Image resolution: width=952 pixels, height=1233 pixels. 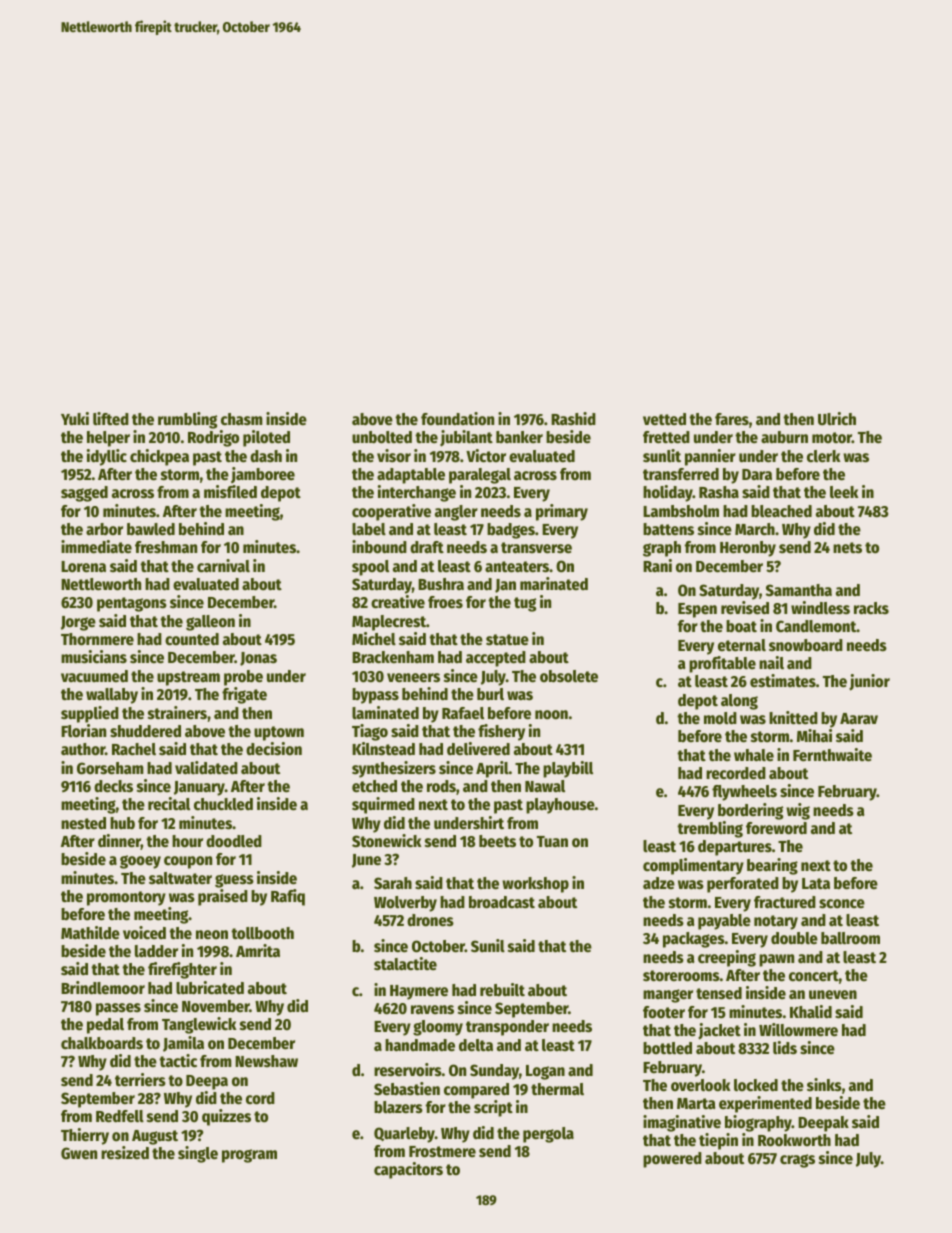 I want to click on immediate, so click(x=96, y=547).
